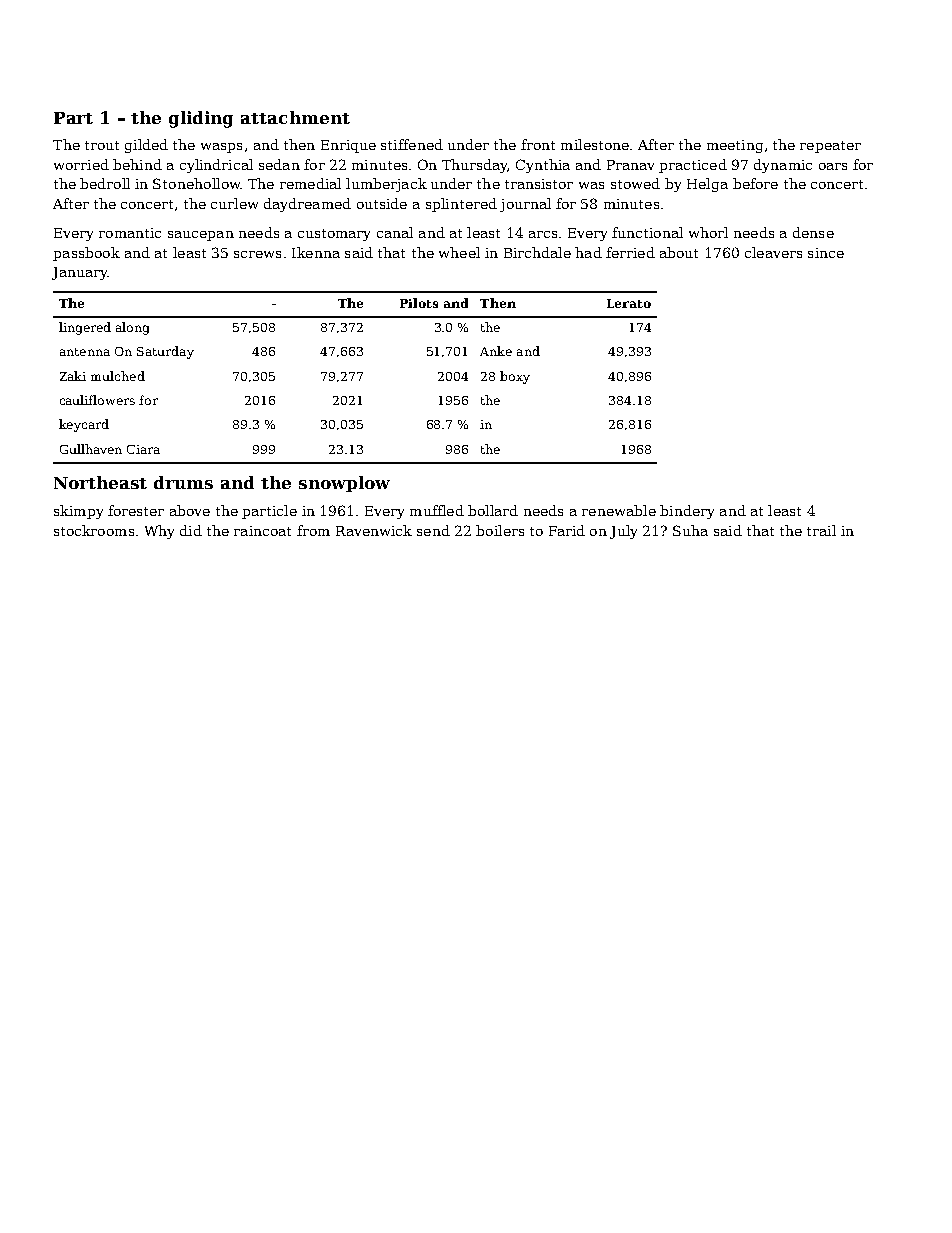 The image size is (952, 1233). I want to click on attachment, so click(295, 117).
